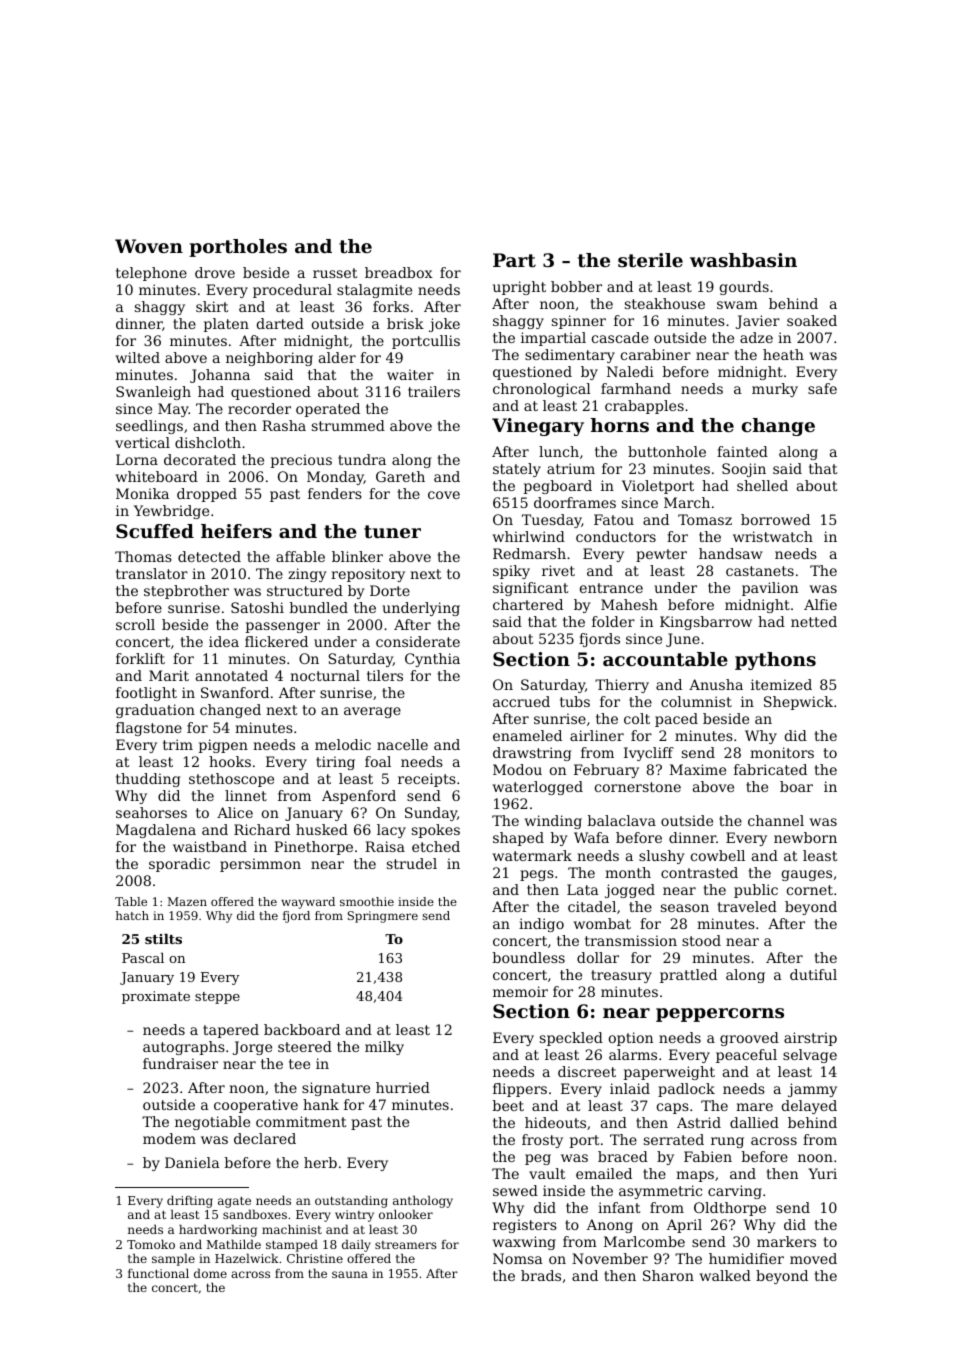 This screenshot has height=1354, width=953. I want to click on public, so click(756, 891).
